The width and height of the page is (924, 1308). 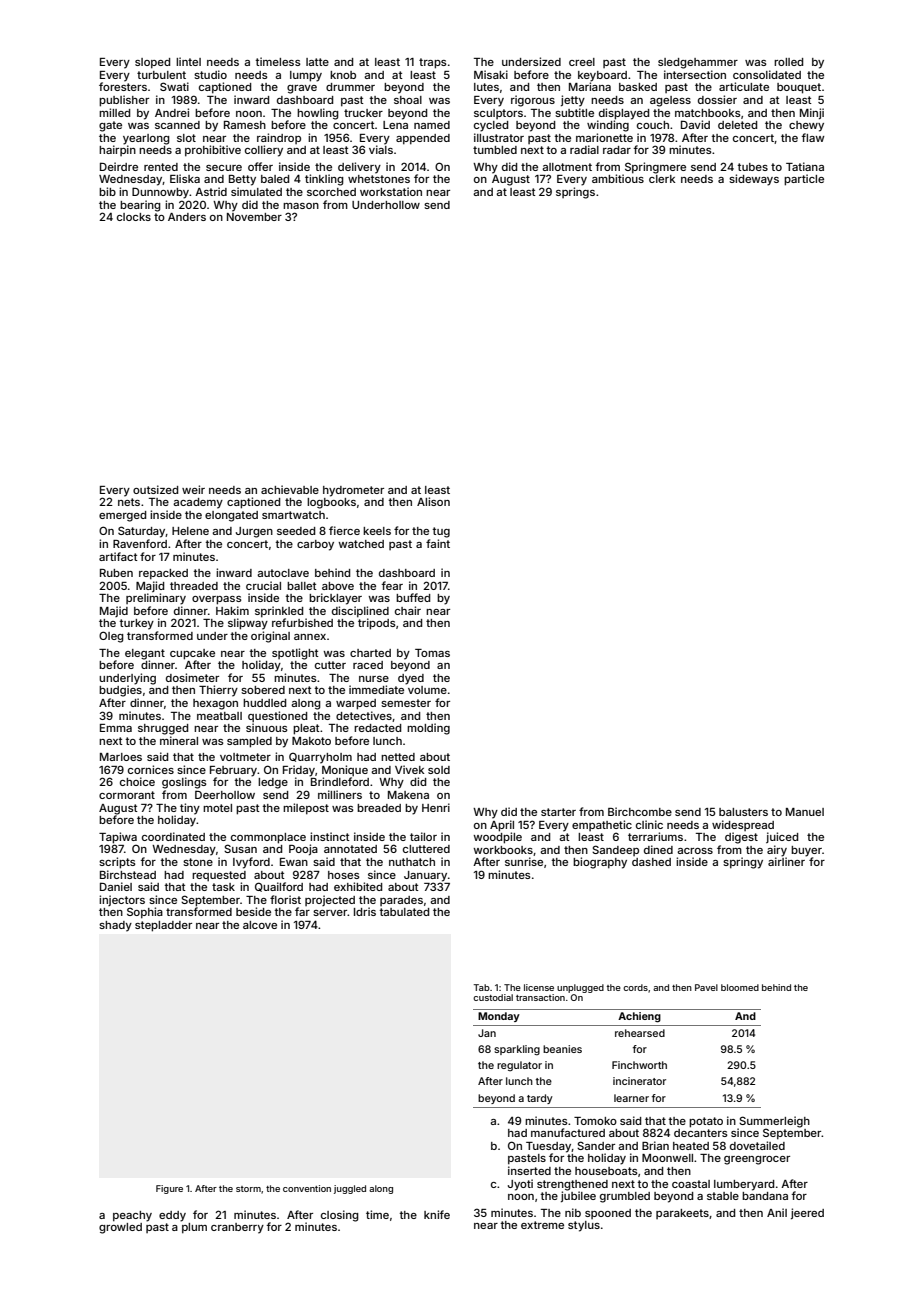 What do you see at coordinates (517, 1050) in the page?
I see `sparkling` at bounding box center [517, 1050].
